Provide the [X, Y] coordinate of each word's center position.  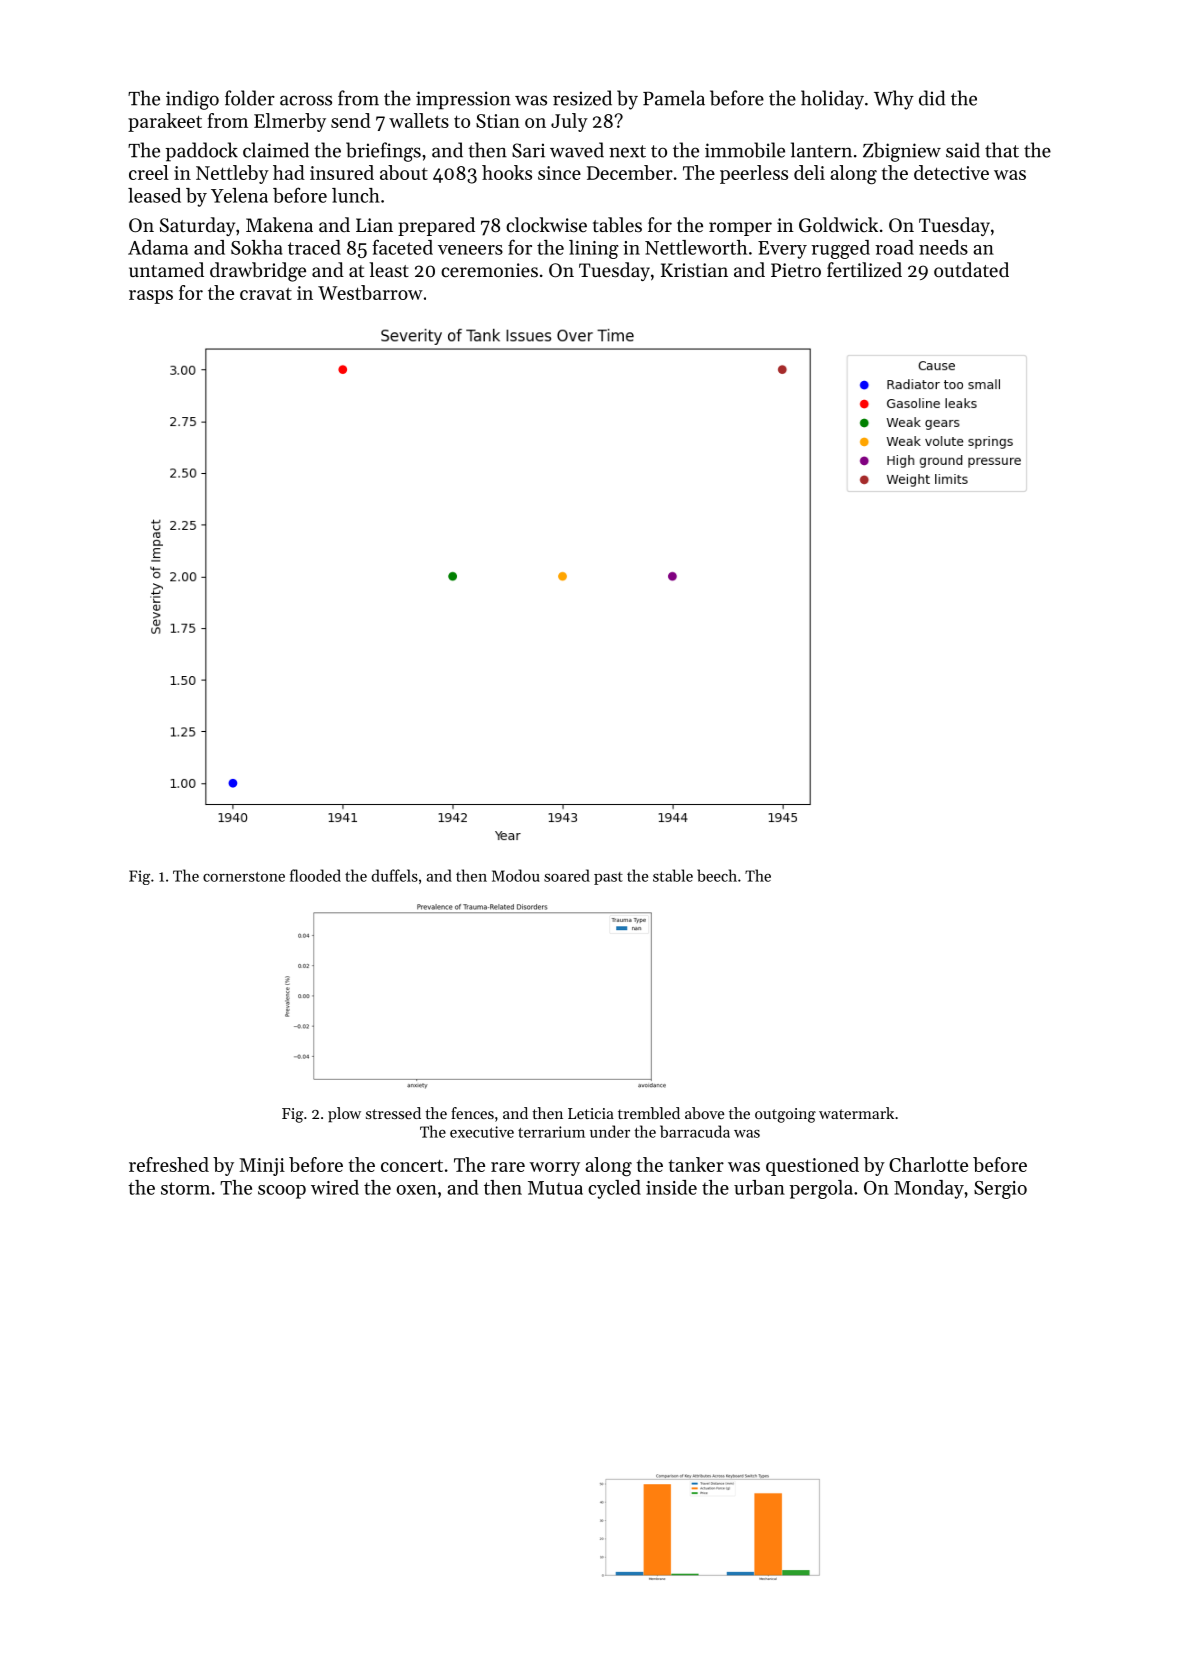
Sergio [1000, 1190]
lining [594, 249]
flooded [315, 875]
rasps [151, 297]
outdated [971, 270]
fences [472, 1113]
